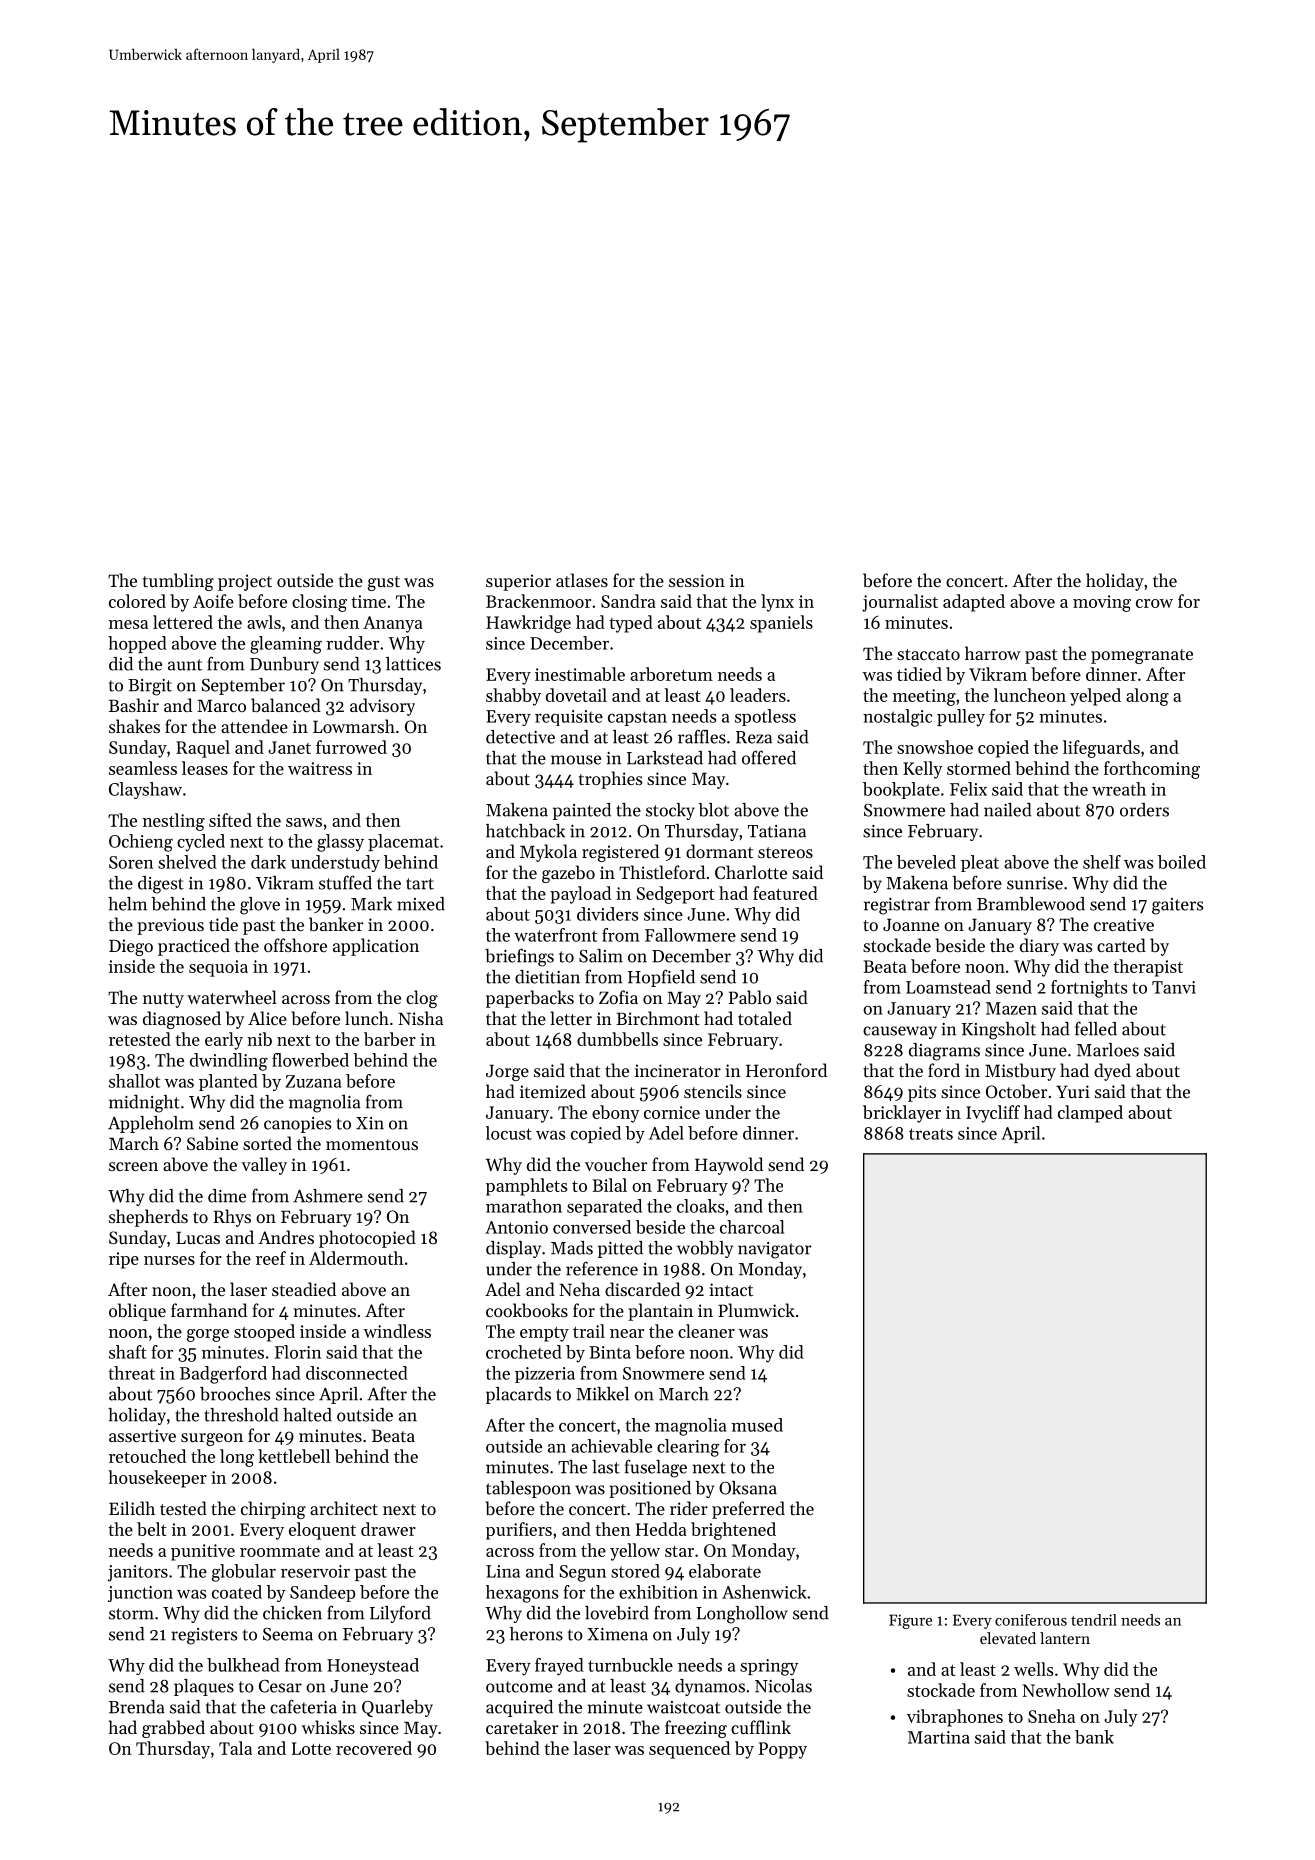 Image resolution: width=1315 pixels, height=1860 pixels. What do you see at coordinates (1182, 862) in the image?
I see `boiled` at bounding box center [1182, 862].
